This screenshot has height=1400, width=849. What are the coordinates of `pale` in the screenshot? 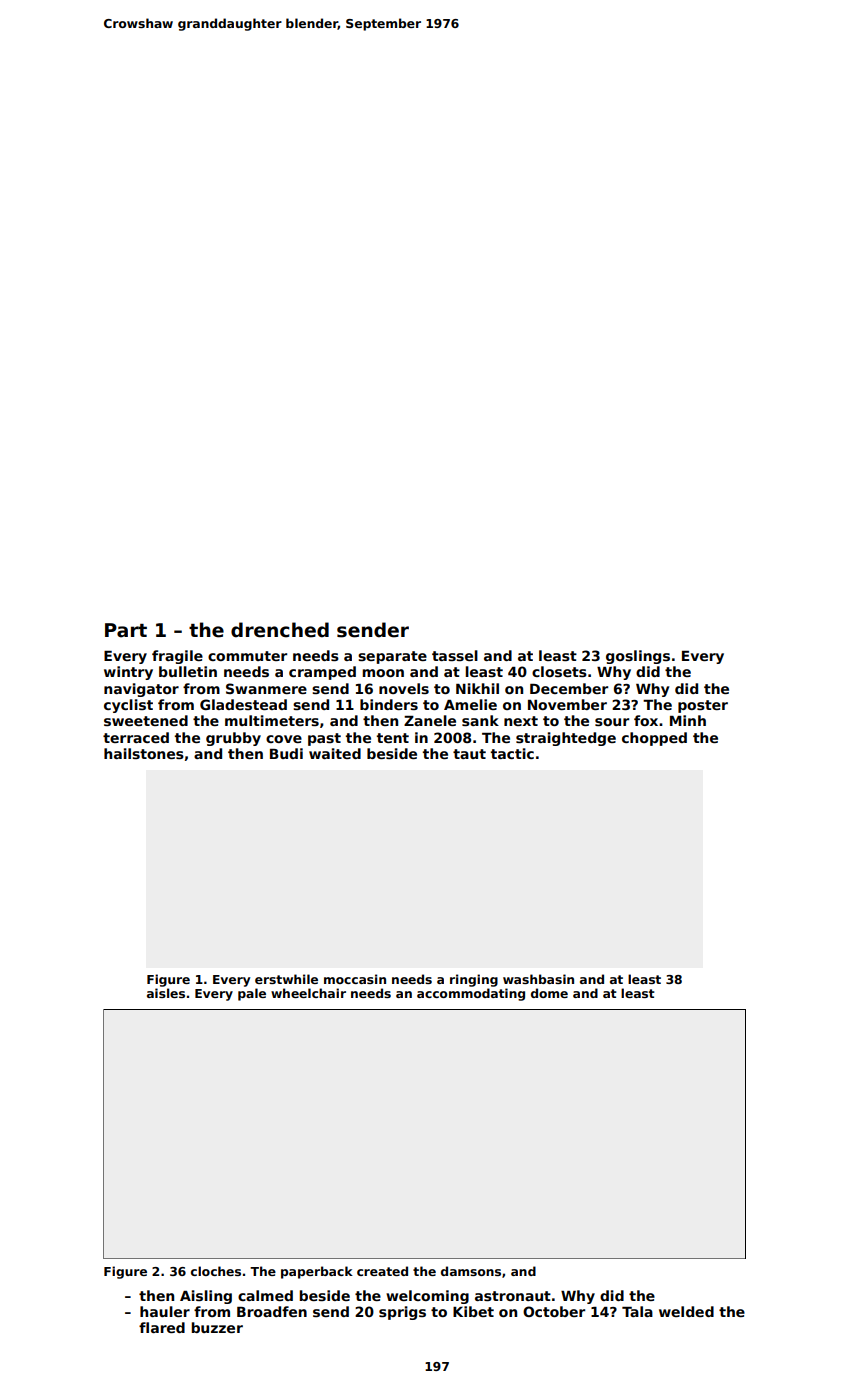 It's located at (252, 994).
